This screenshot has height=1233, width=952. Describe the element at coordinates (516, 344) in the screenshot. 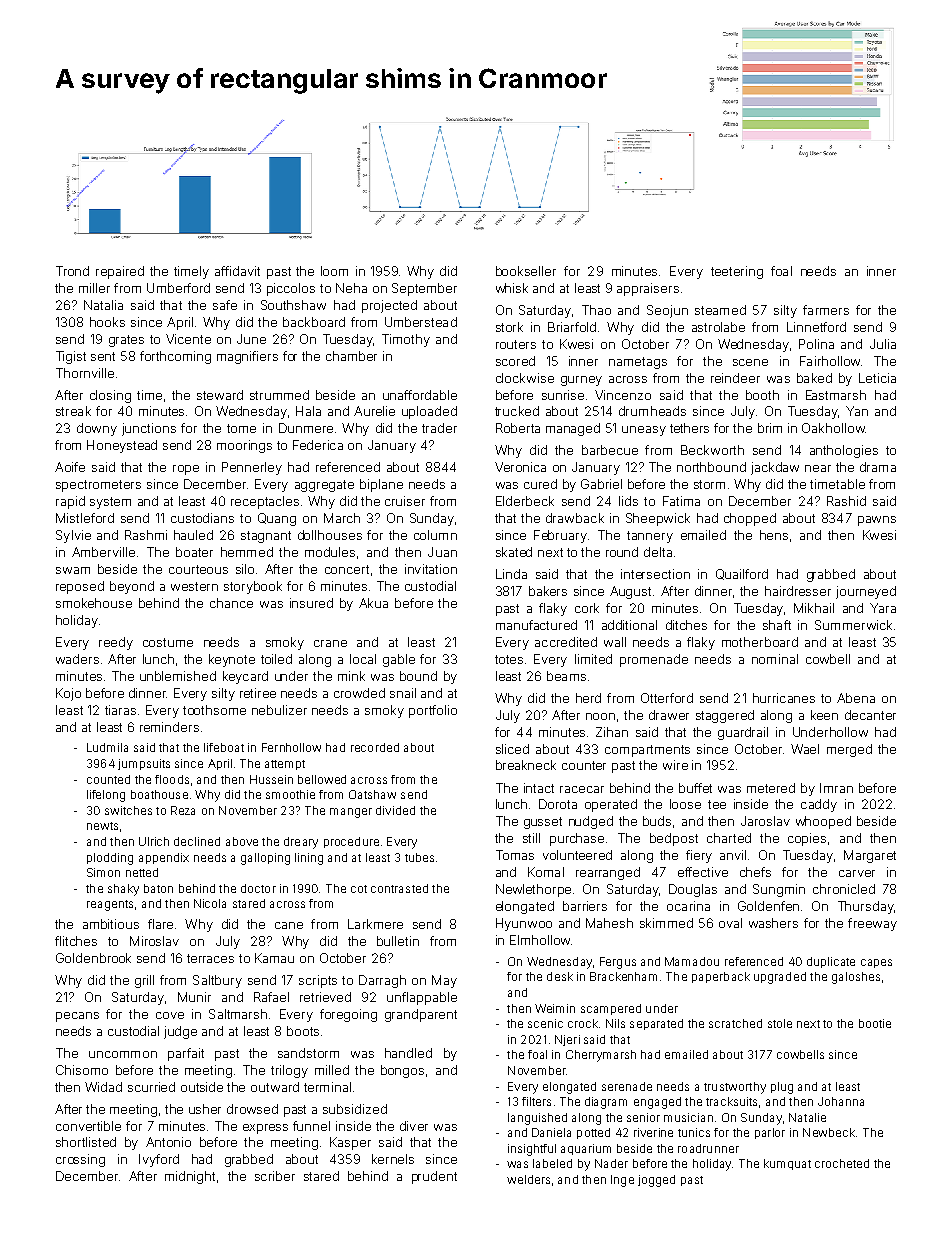

I see `routers` at that location.
